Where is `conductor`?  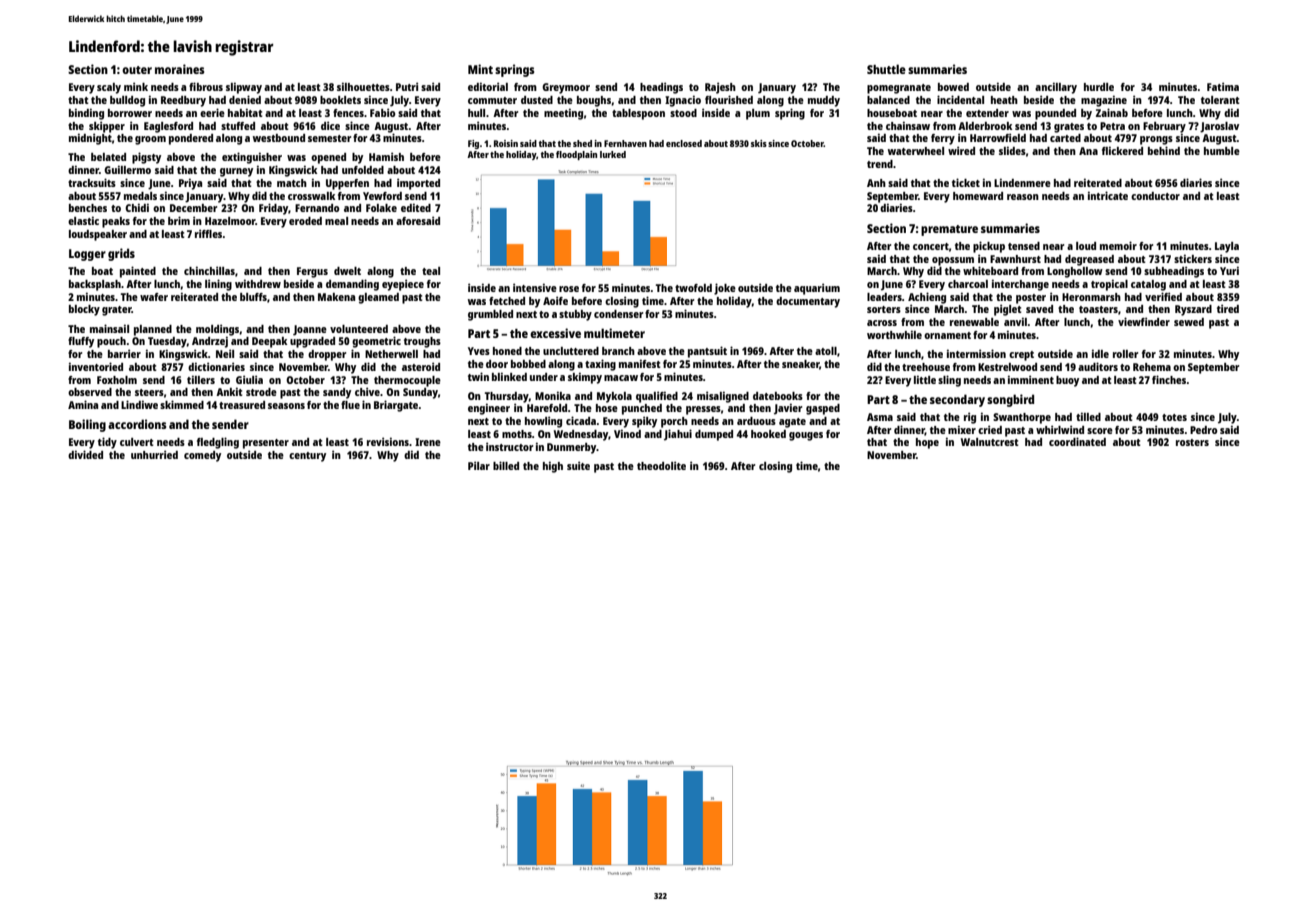 conductor is located at coordinates (1155, 196).
